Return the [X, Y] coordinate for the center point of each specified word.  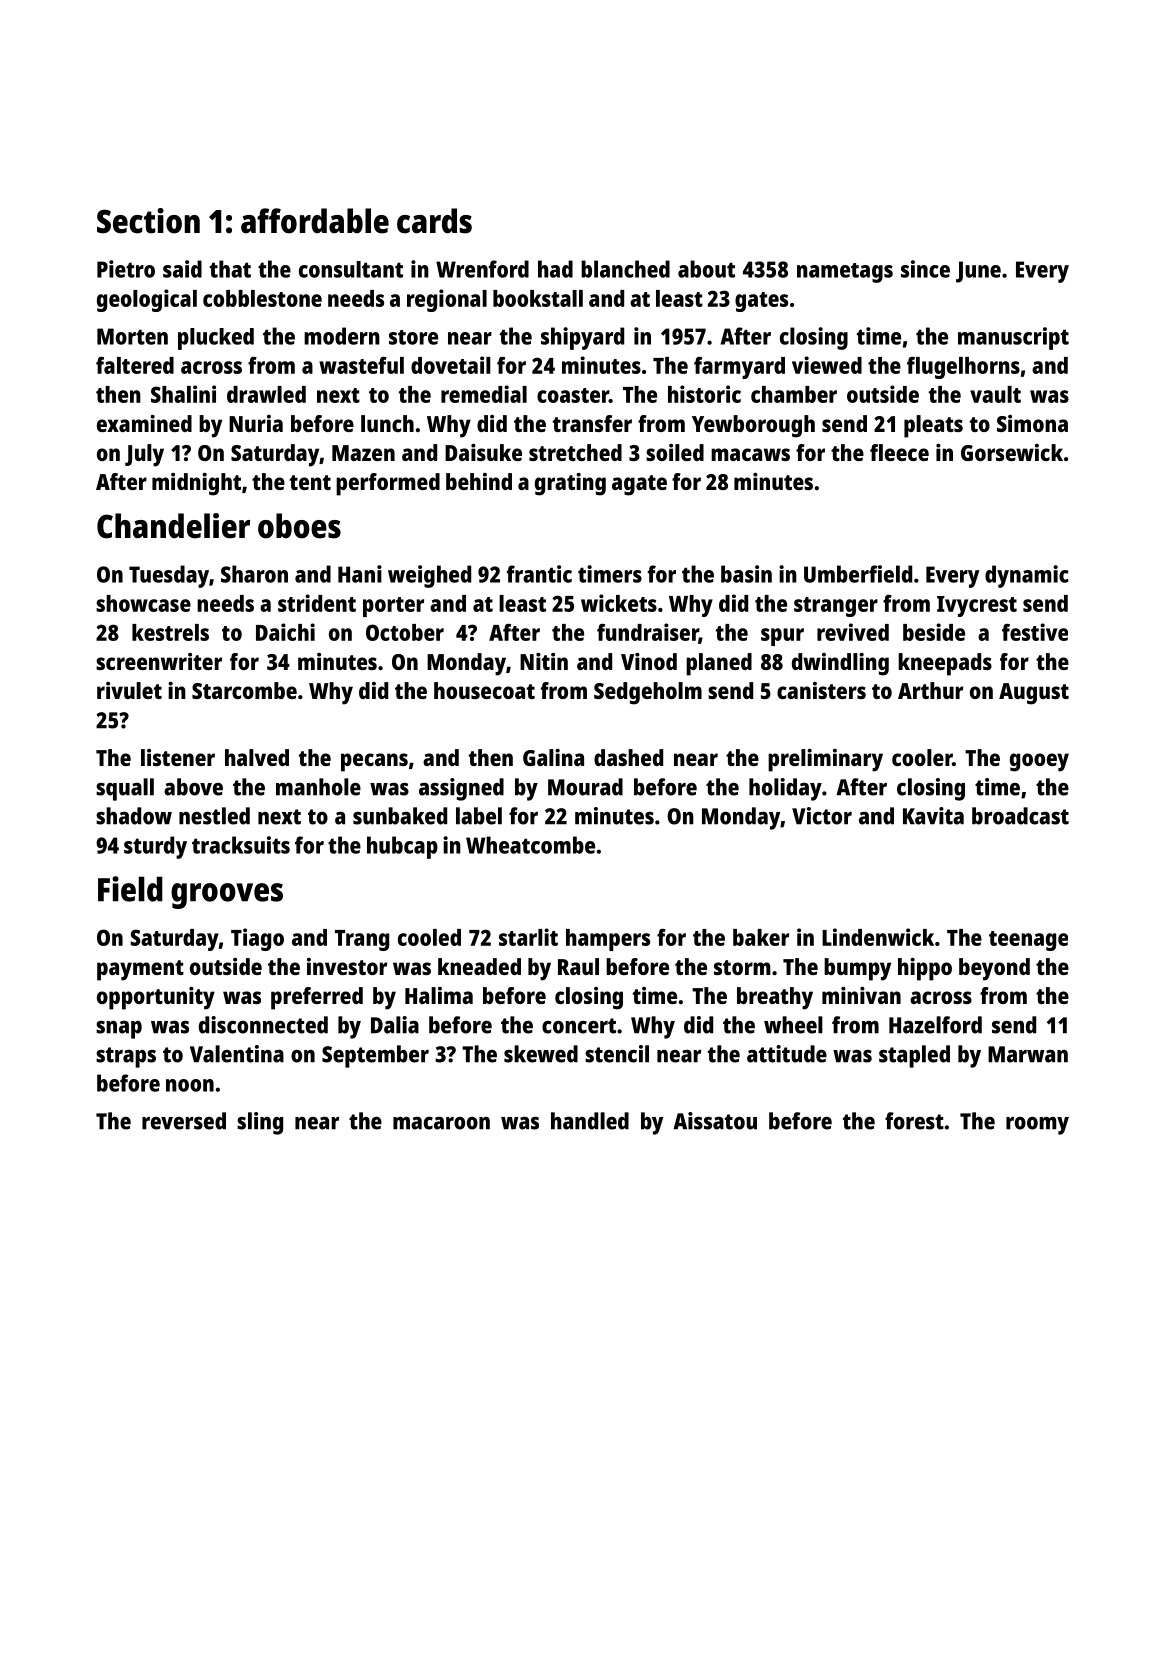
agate [639, 485]
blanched [625, 269]
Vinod [649, 661]
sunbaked [400, 816]
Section [148, 221]
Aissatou [715, 1121]
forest [914, 1121]
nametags [845, 273]
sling [260, 1123]
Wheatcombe [530, 845]
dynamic [1027, 576]
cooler [922, 757]
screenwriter [159, 661]
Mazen [363, 453]
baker [761, 937]
